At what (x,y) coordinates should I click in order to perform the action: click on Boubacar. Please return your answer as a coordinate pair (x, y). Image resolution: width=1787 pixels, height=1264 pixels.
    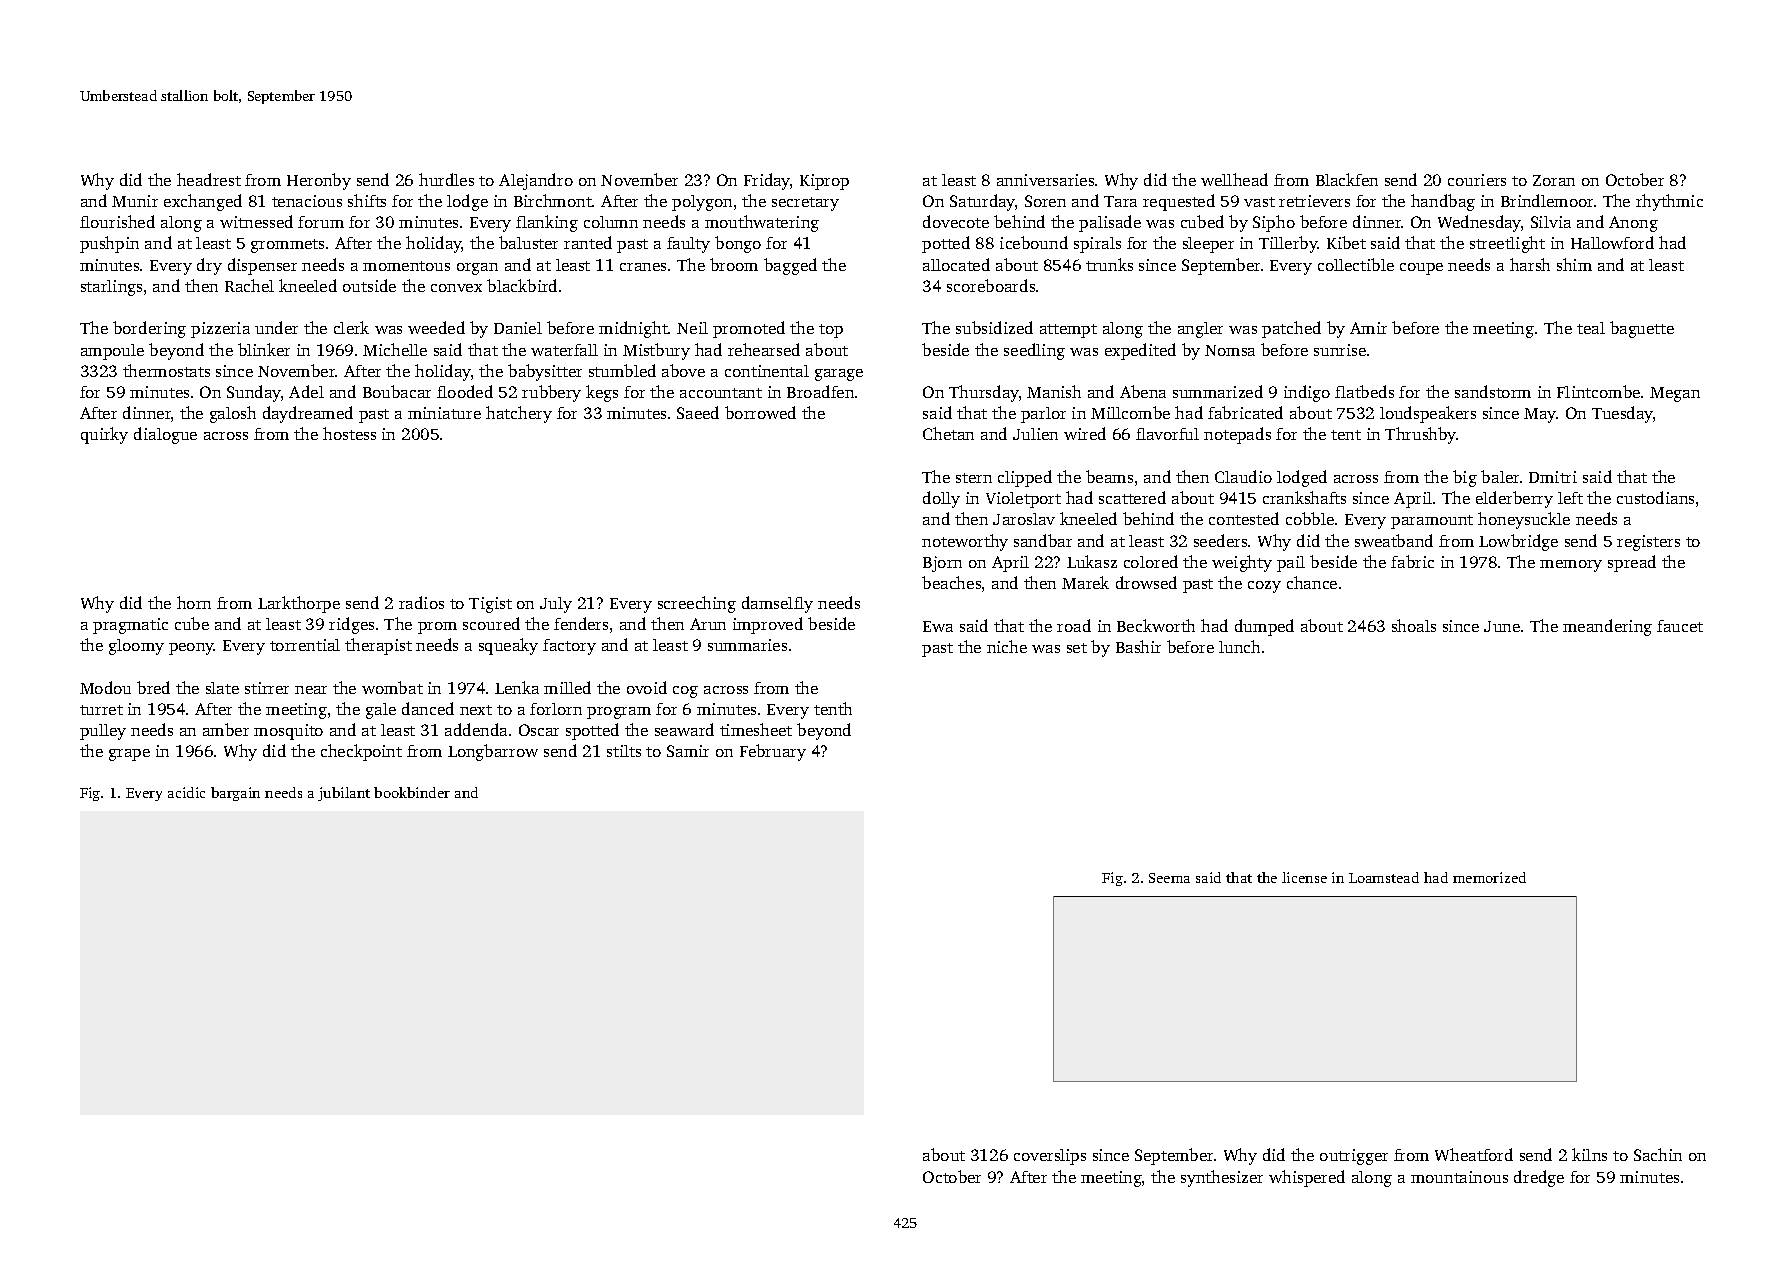
    Looking at the image, I should click on (397, 391).
